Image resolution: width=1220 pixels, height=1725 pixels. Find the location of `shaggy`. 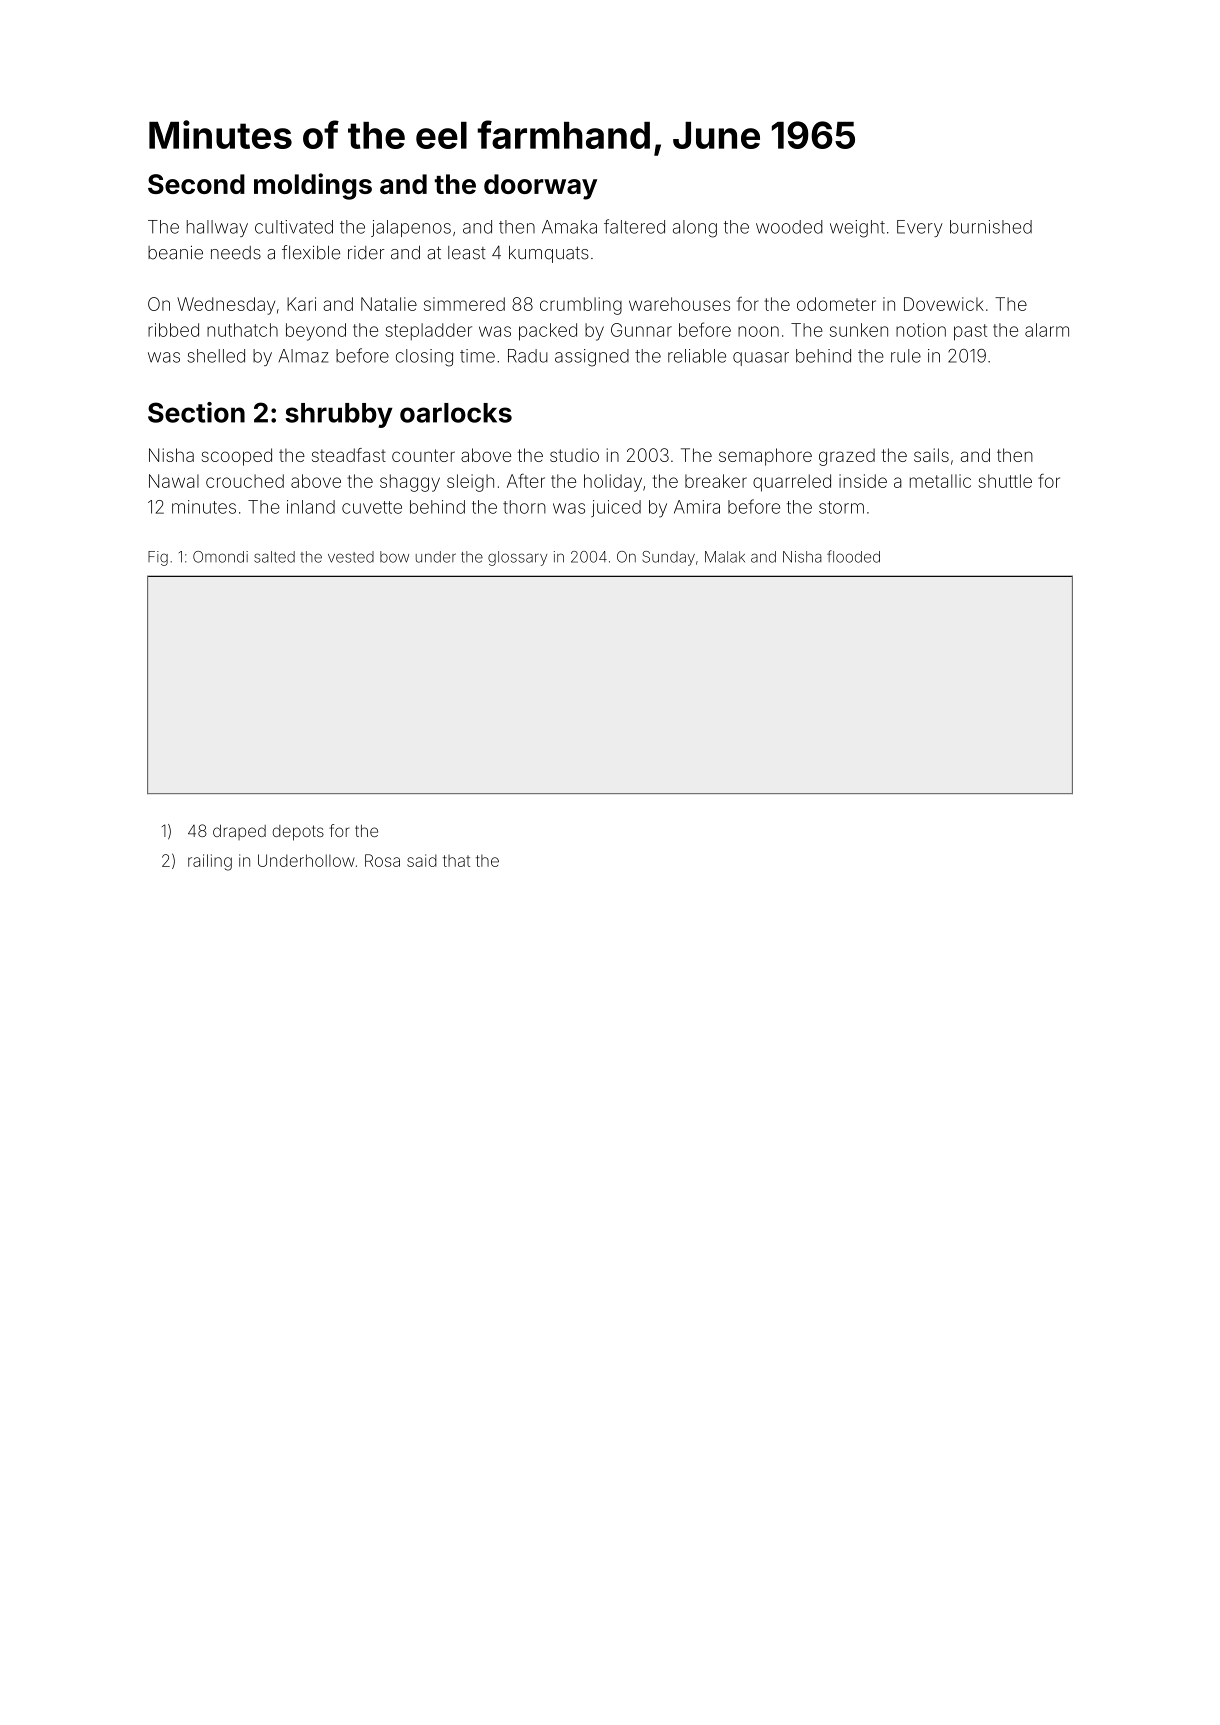

shaggy is located at coordinates (410, 483).
